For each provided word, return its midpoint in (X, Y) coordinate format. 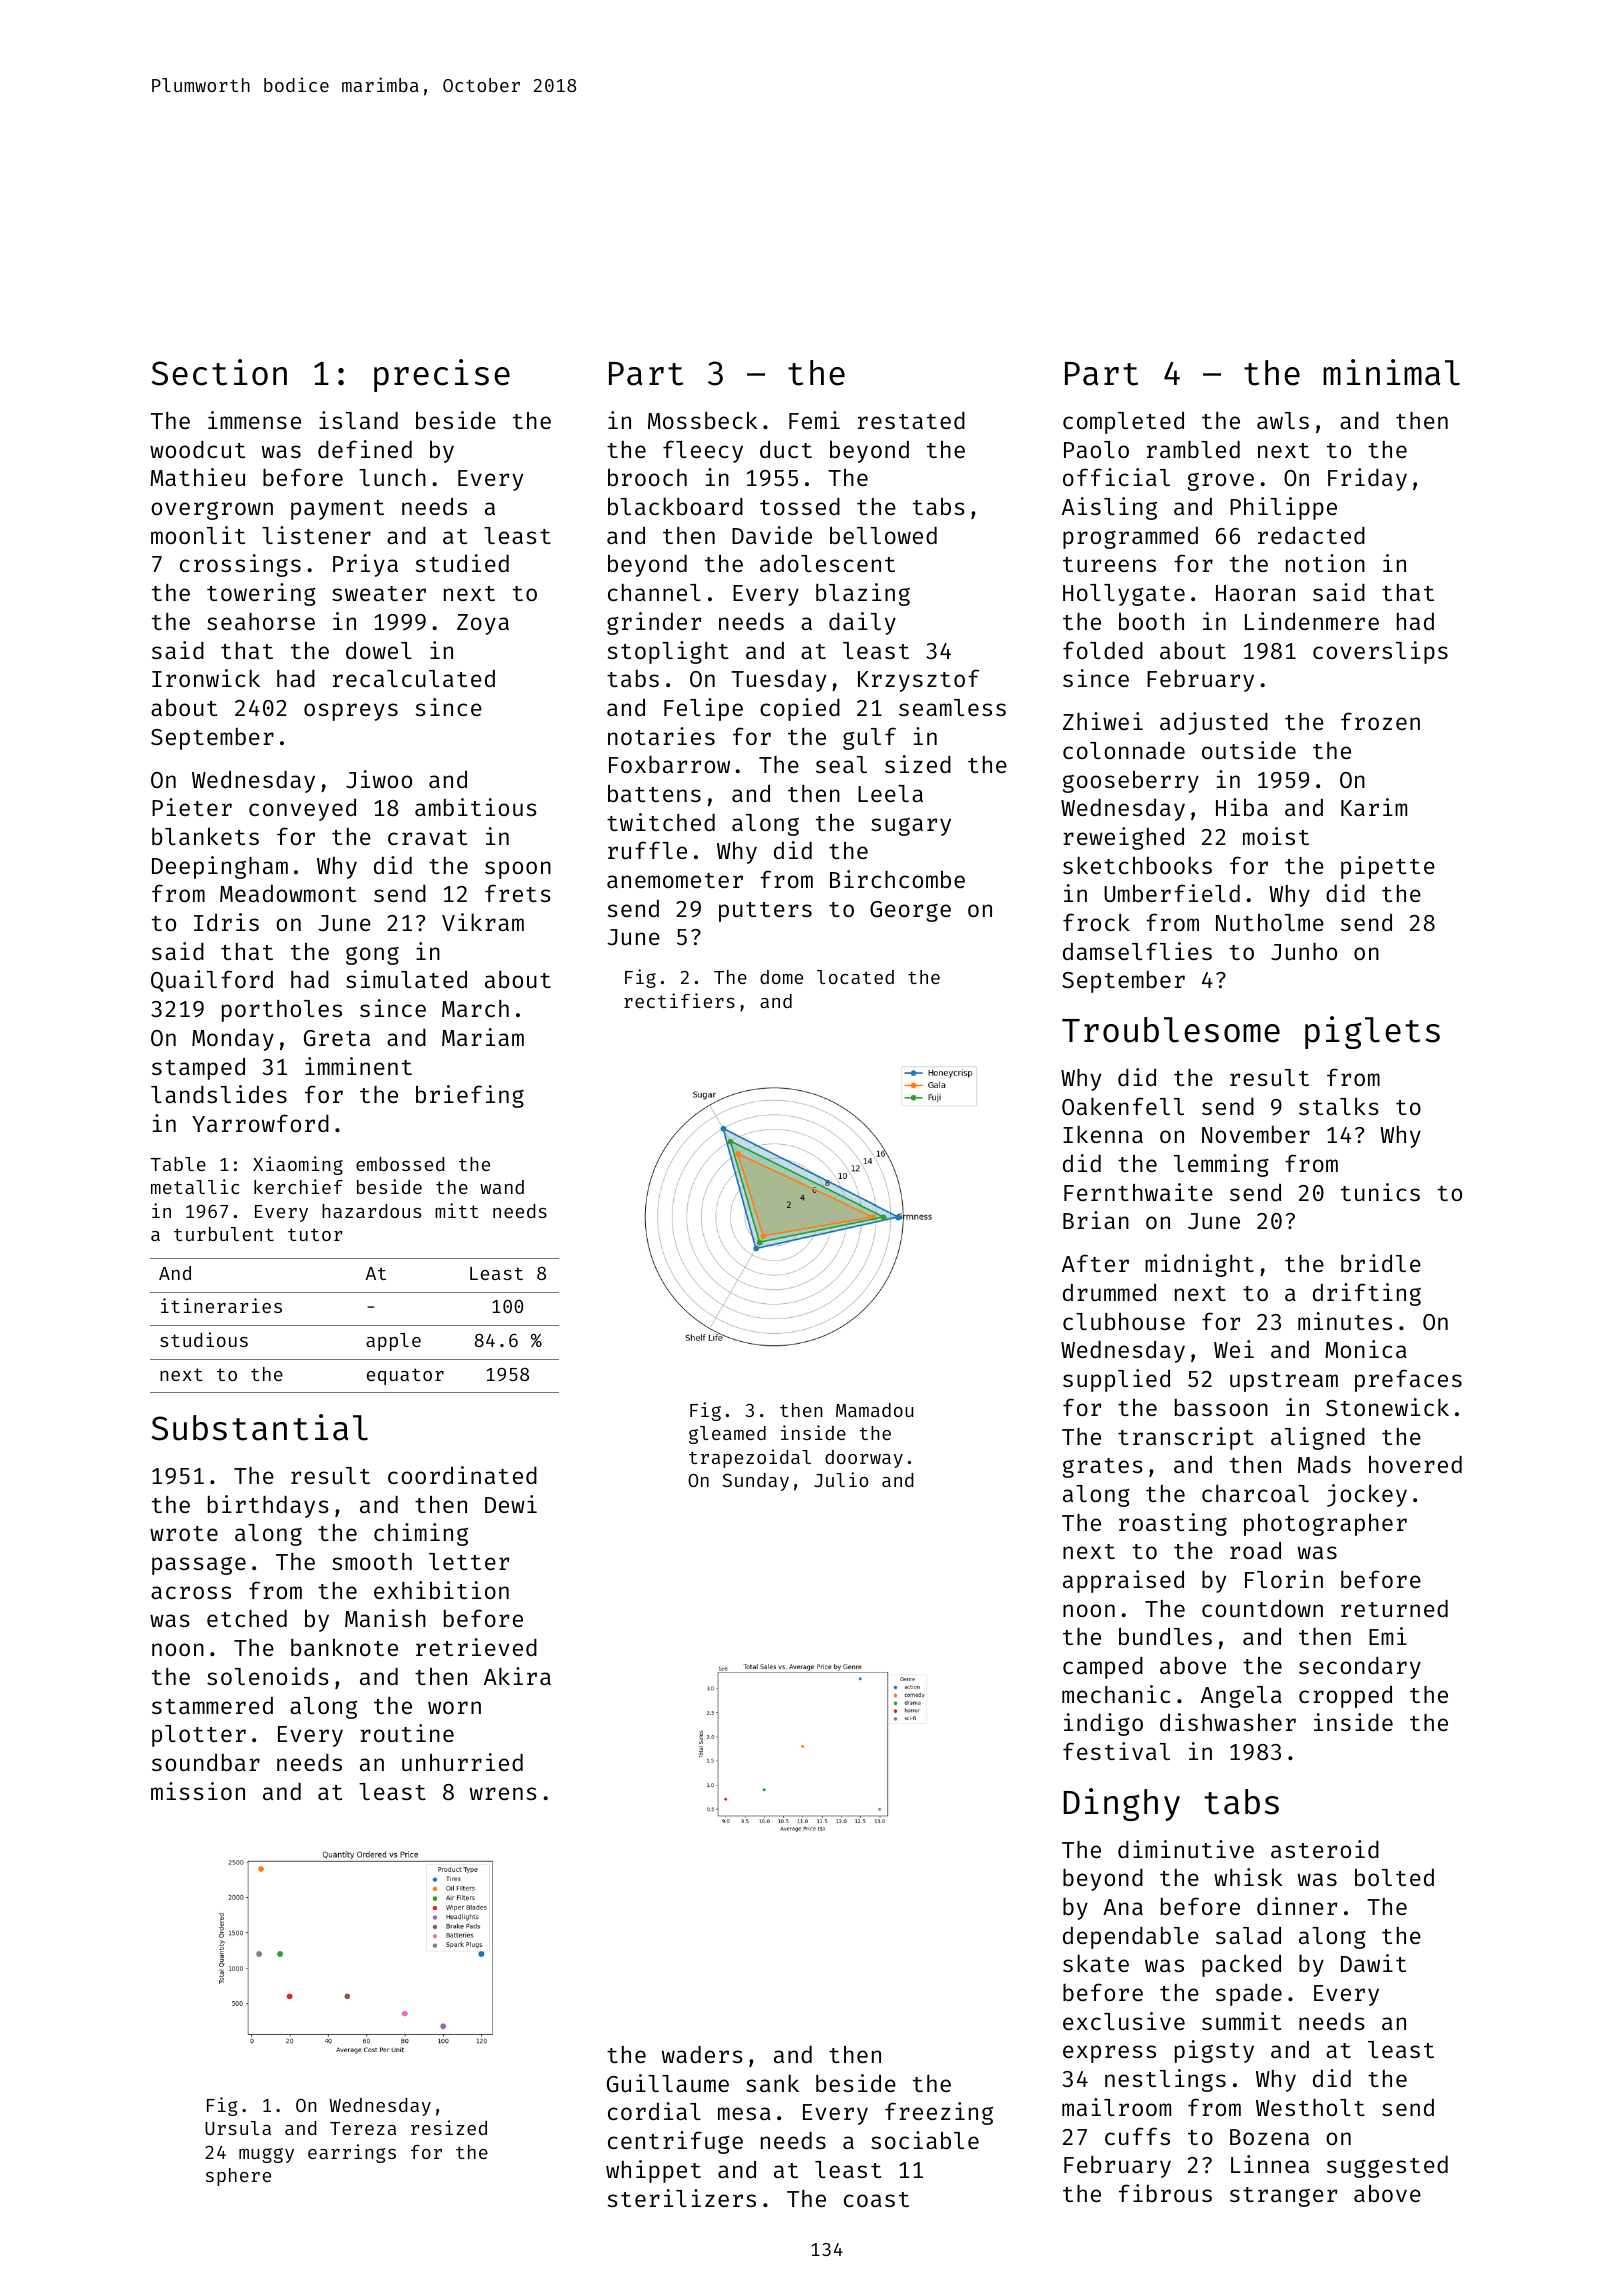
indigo (1103, 1724)
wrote (184, 1533)
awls (1283, 420)
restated (911, 420)
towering (261, 594)
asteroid (1325, 1849)
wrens (503, 1793)
